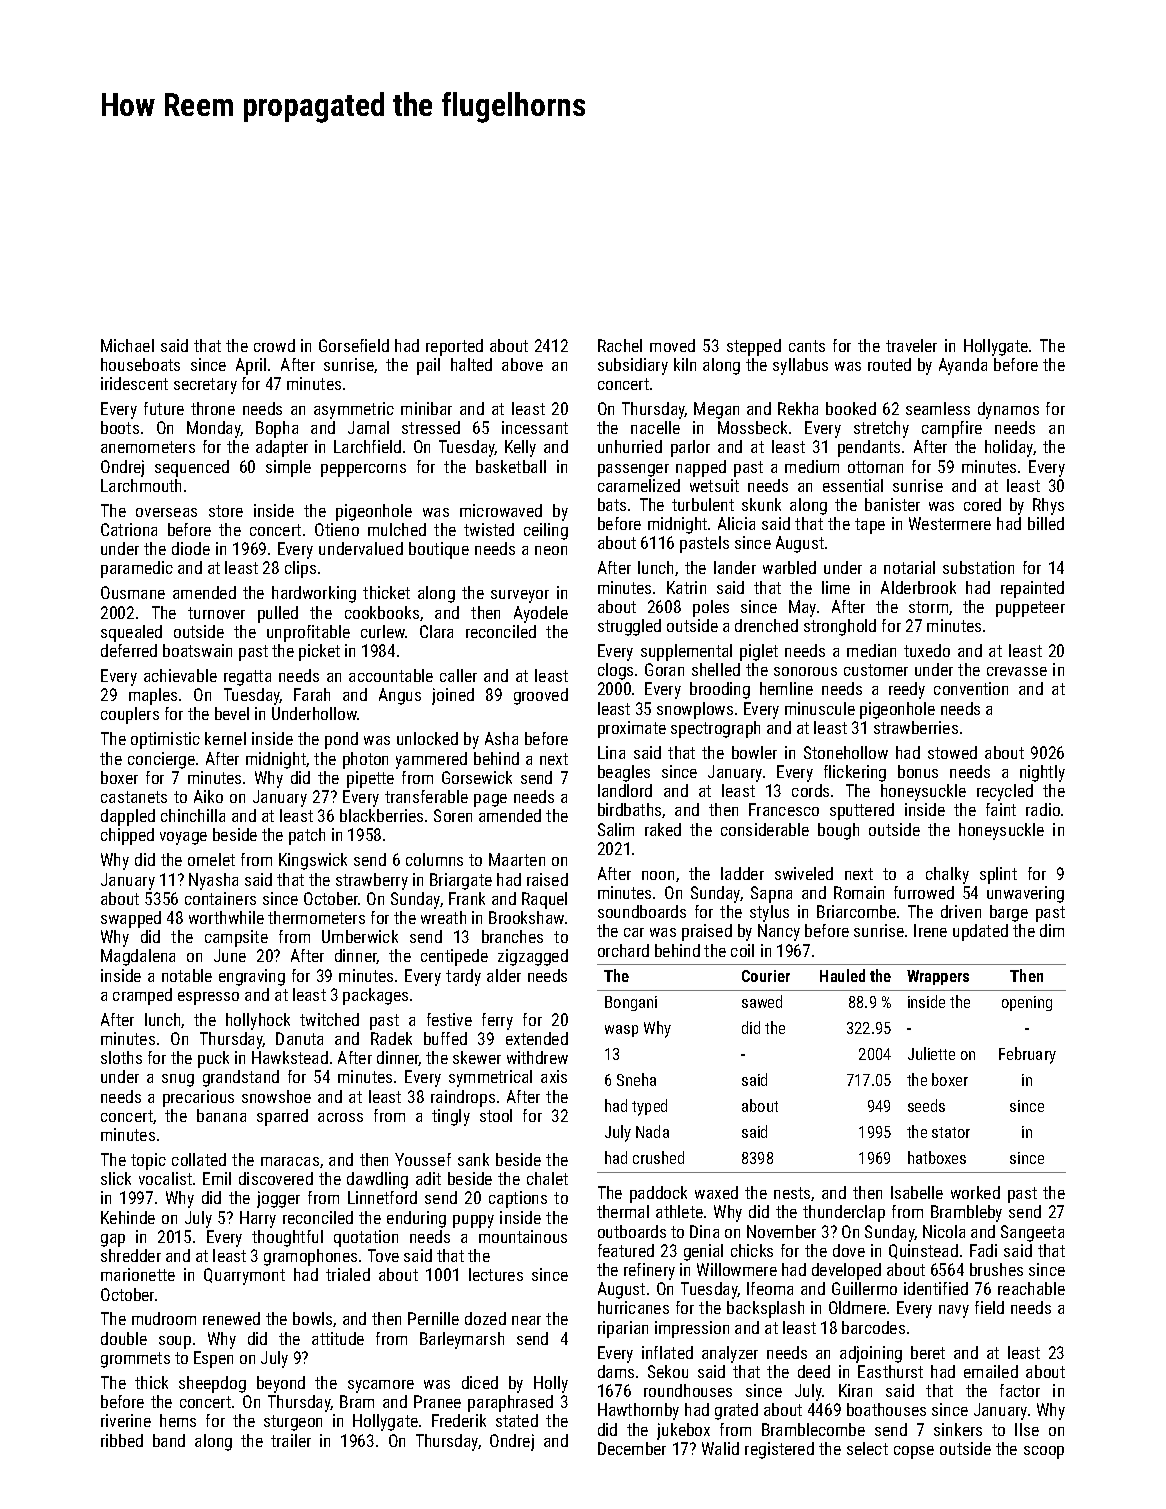  I want to click on dappled, so click(128, 817).
